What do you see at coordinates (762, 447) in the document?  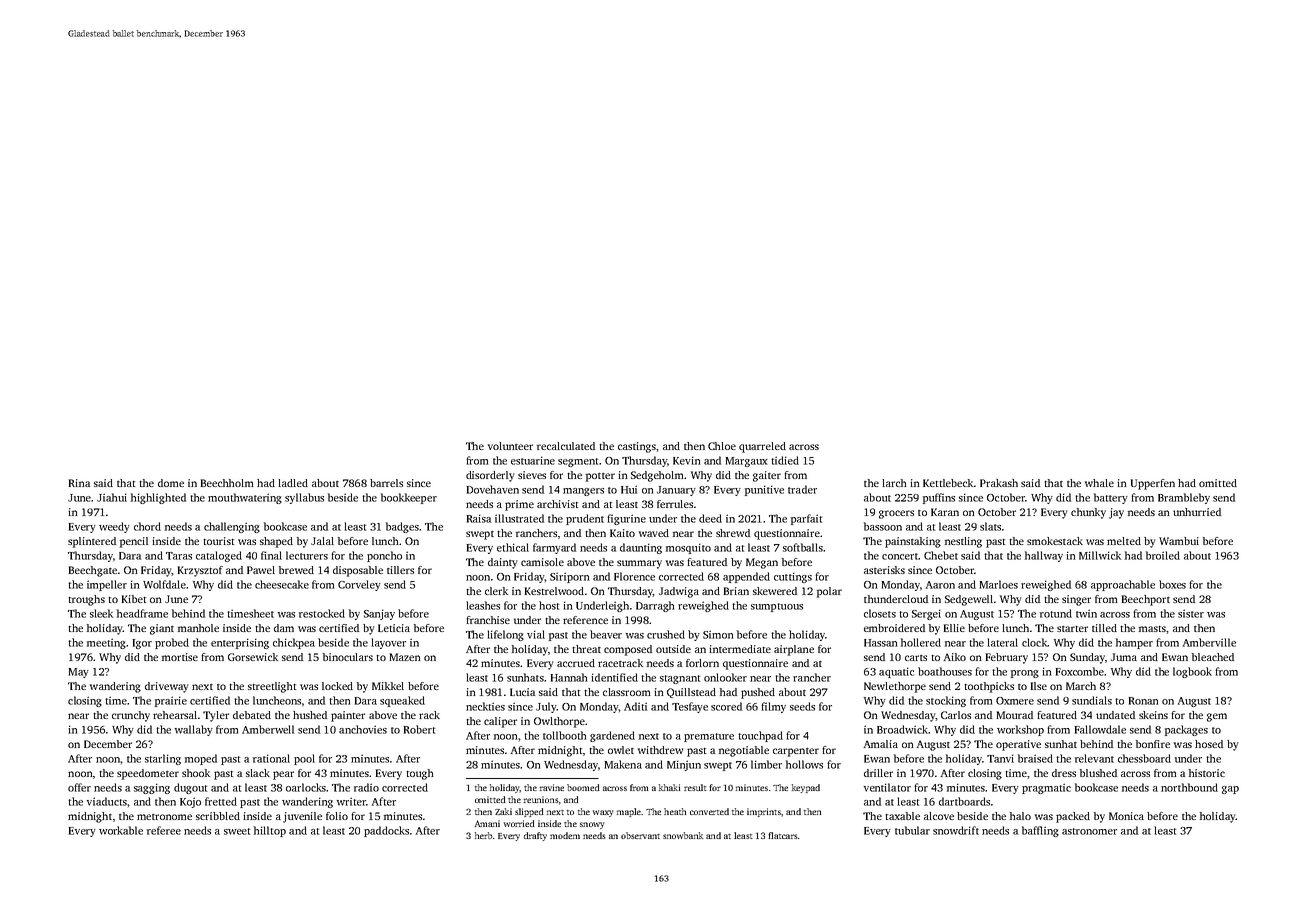 I see `quarreled` at bounding box center [762, 447].
